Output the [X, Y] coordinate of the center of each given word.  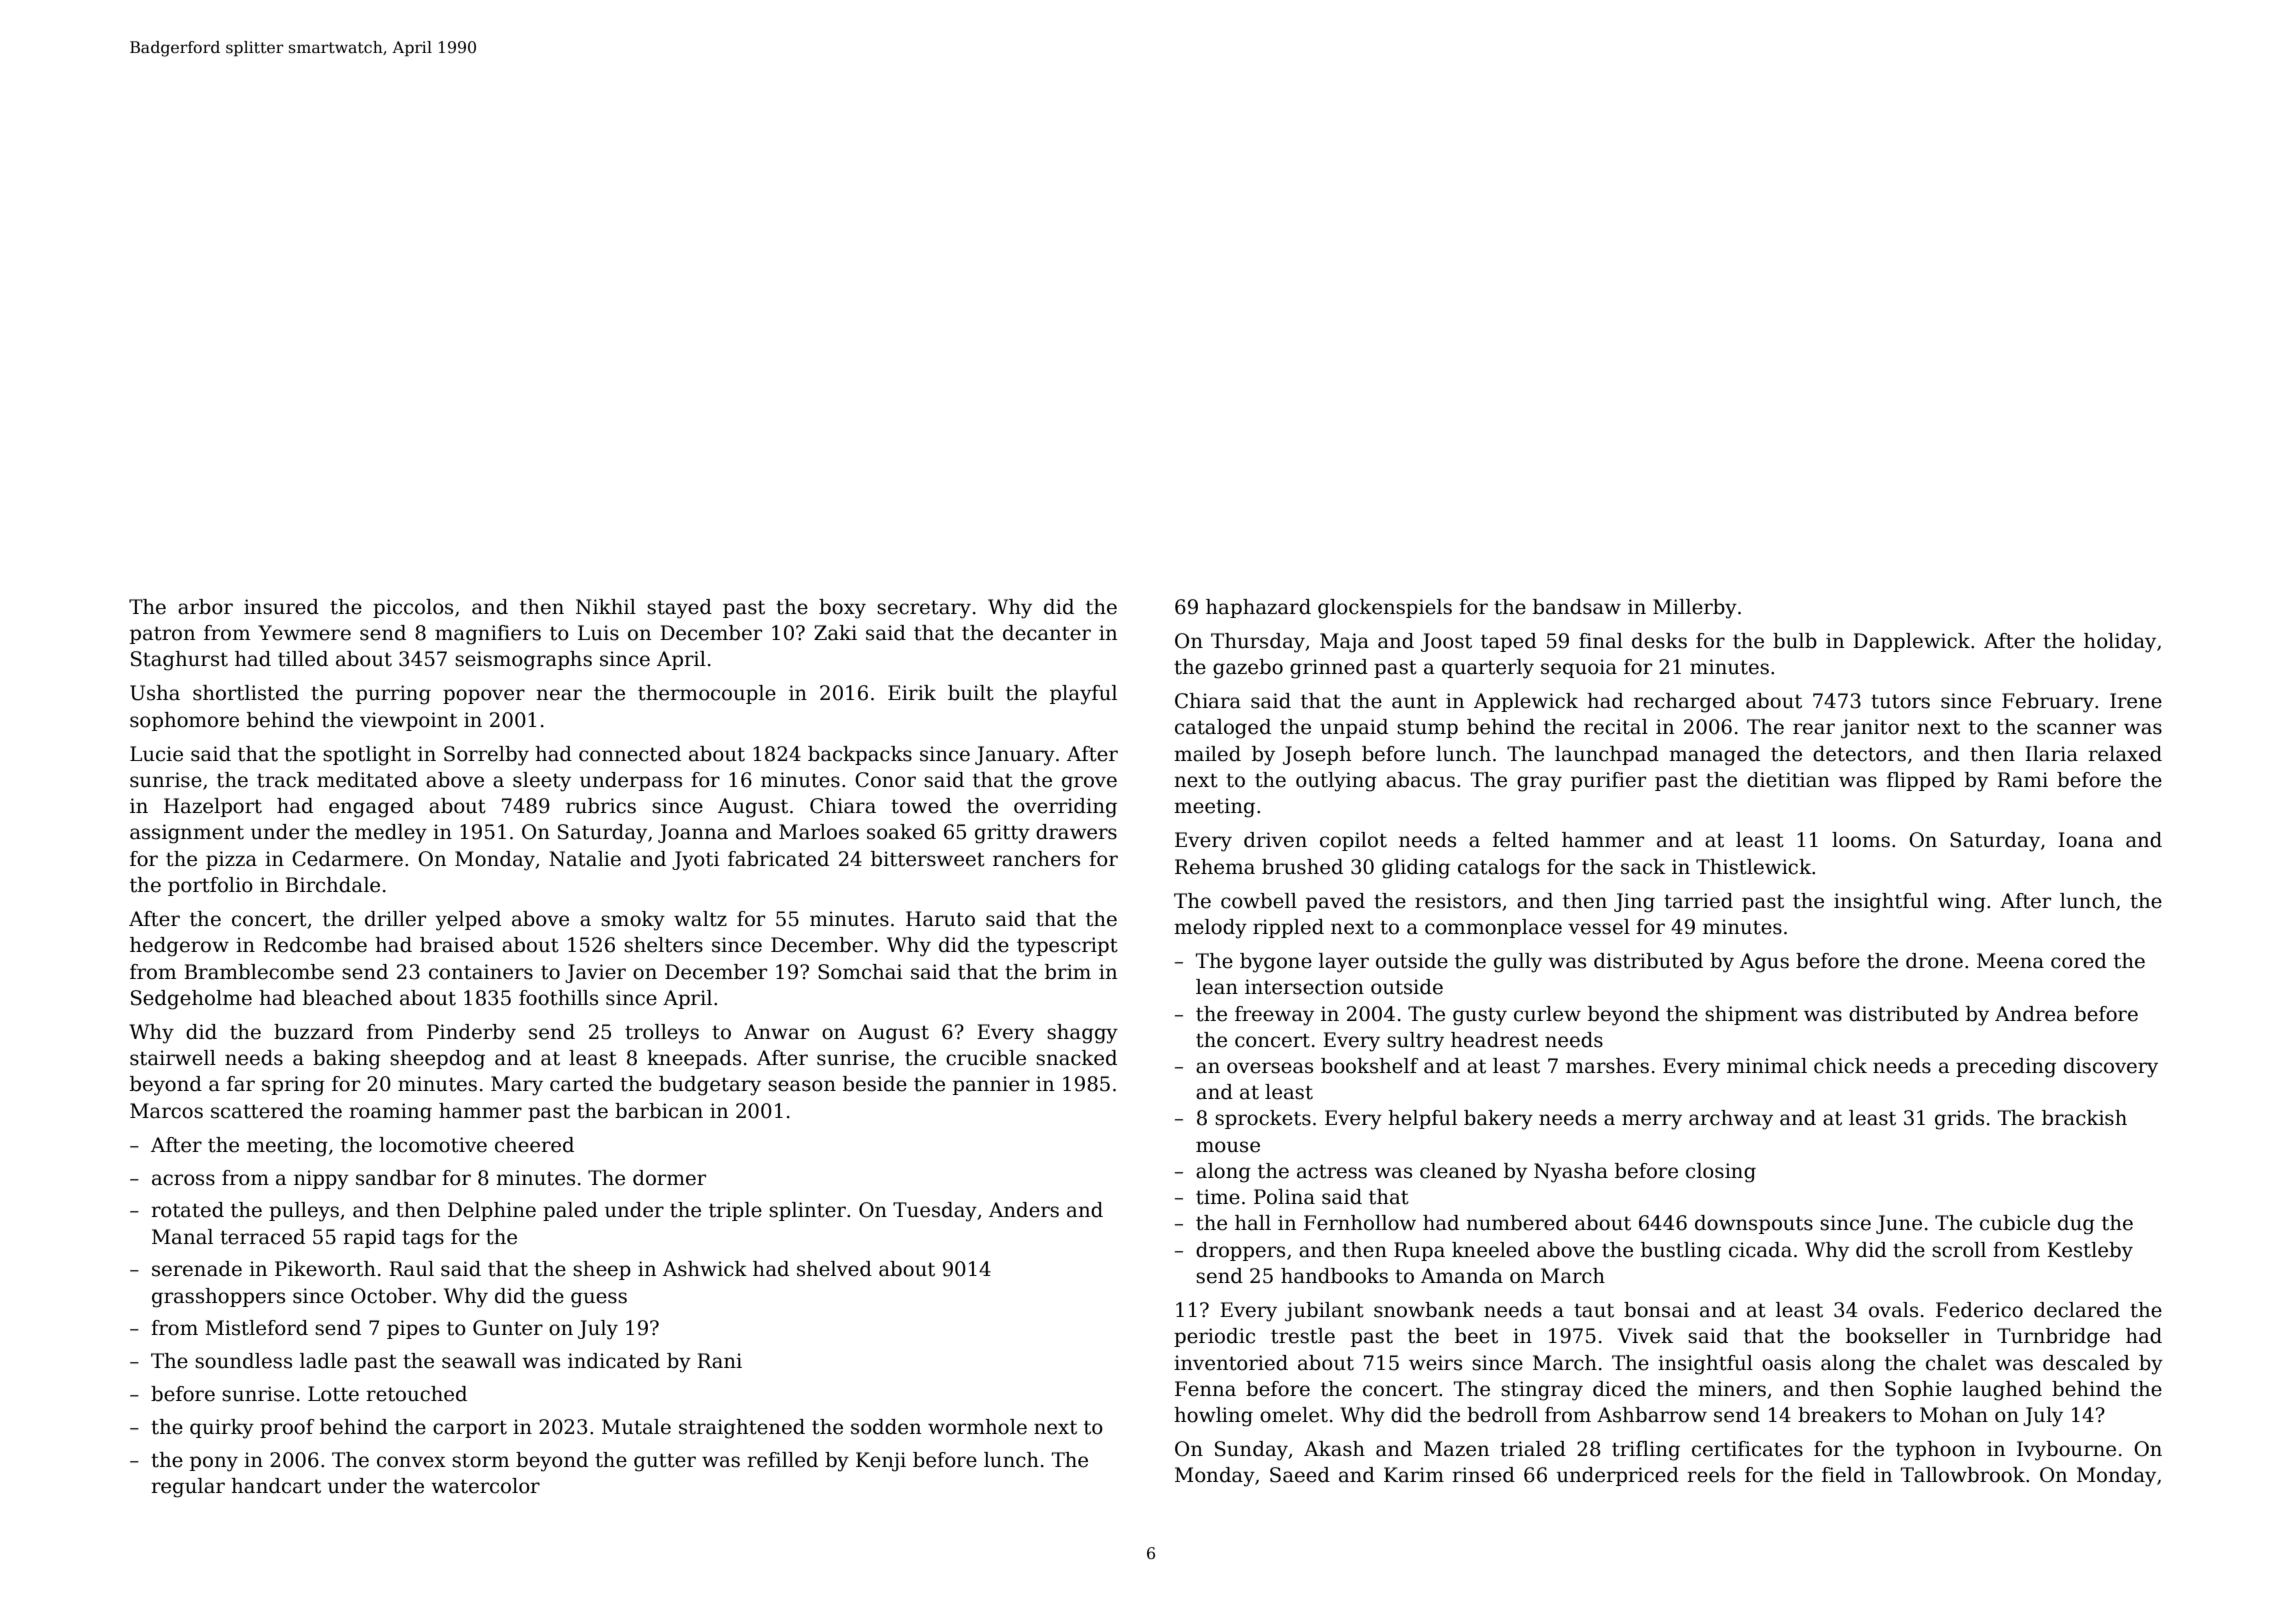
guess [599, 1300]
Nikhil [606, 607]
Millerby [1695, 609]
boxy [842, 609]
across [183, 1180]
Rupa [1419, 1251]
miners [1732, 1389]
